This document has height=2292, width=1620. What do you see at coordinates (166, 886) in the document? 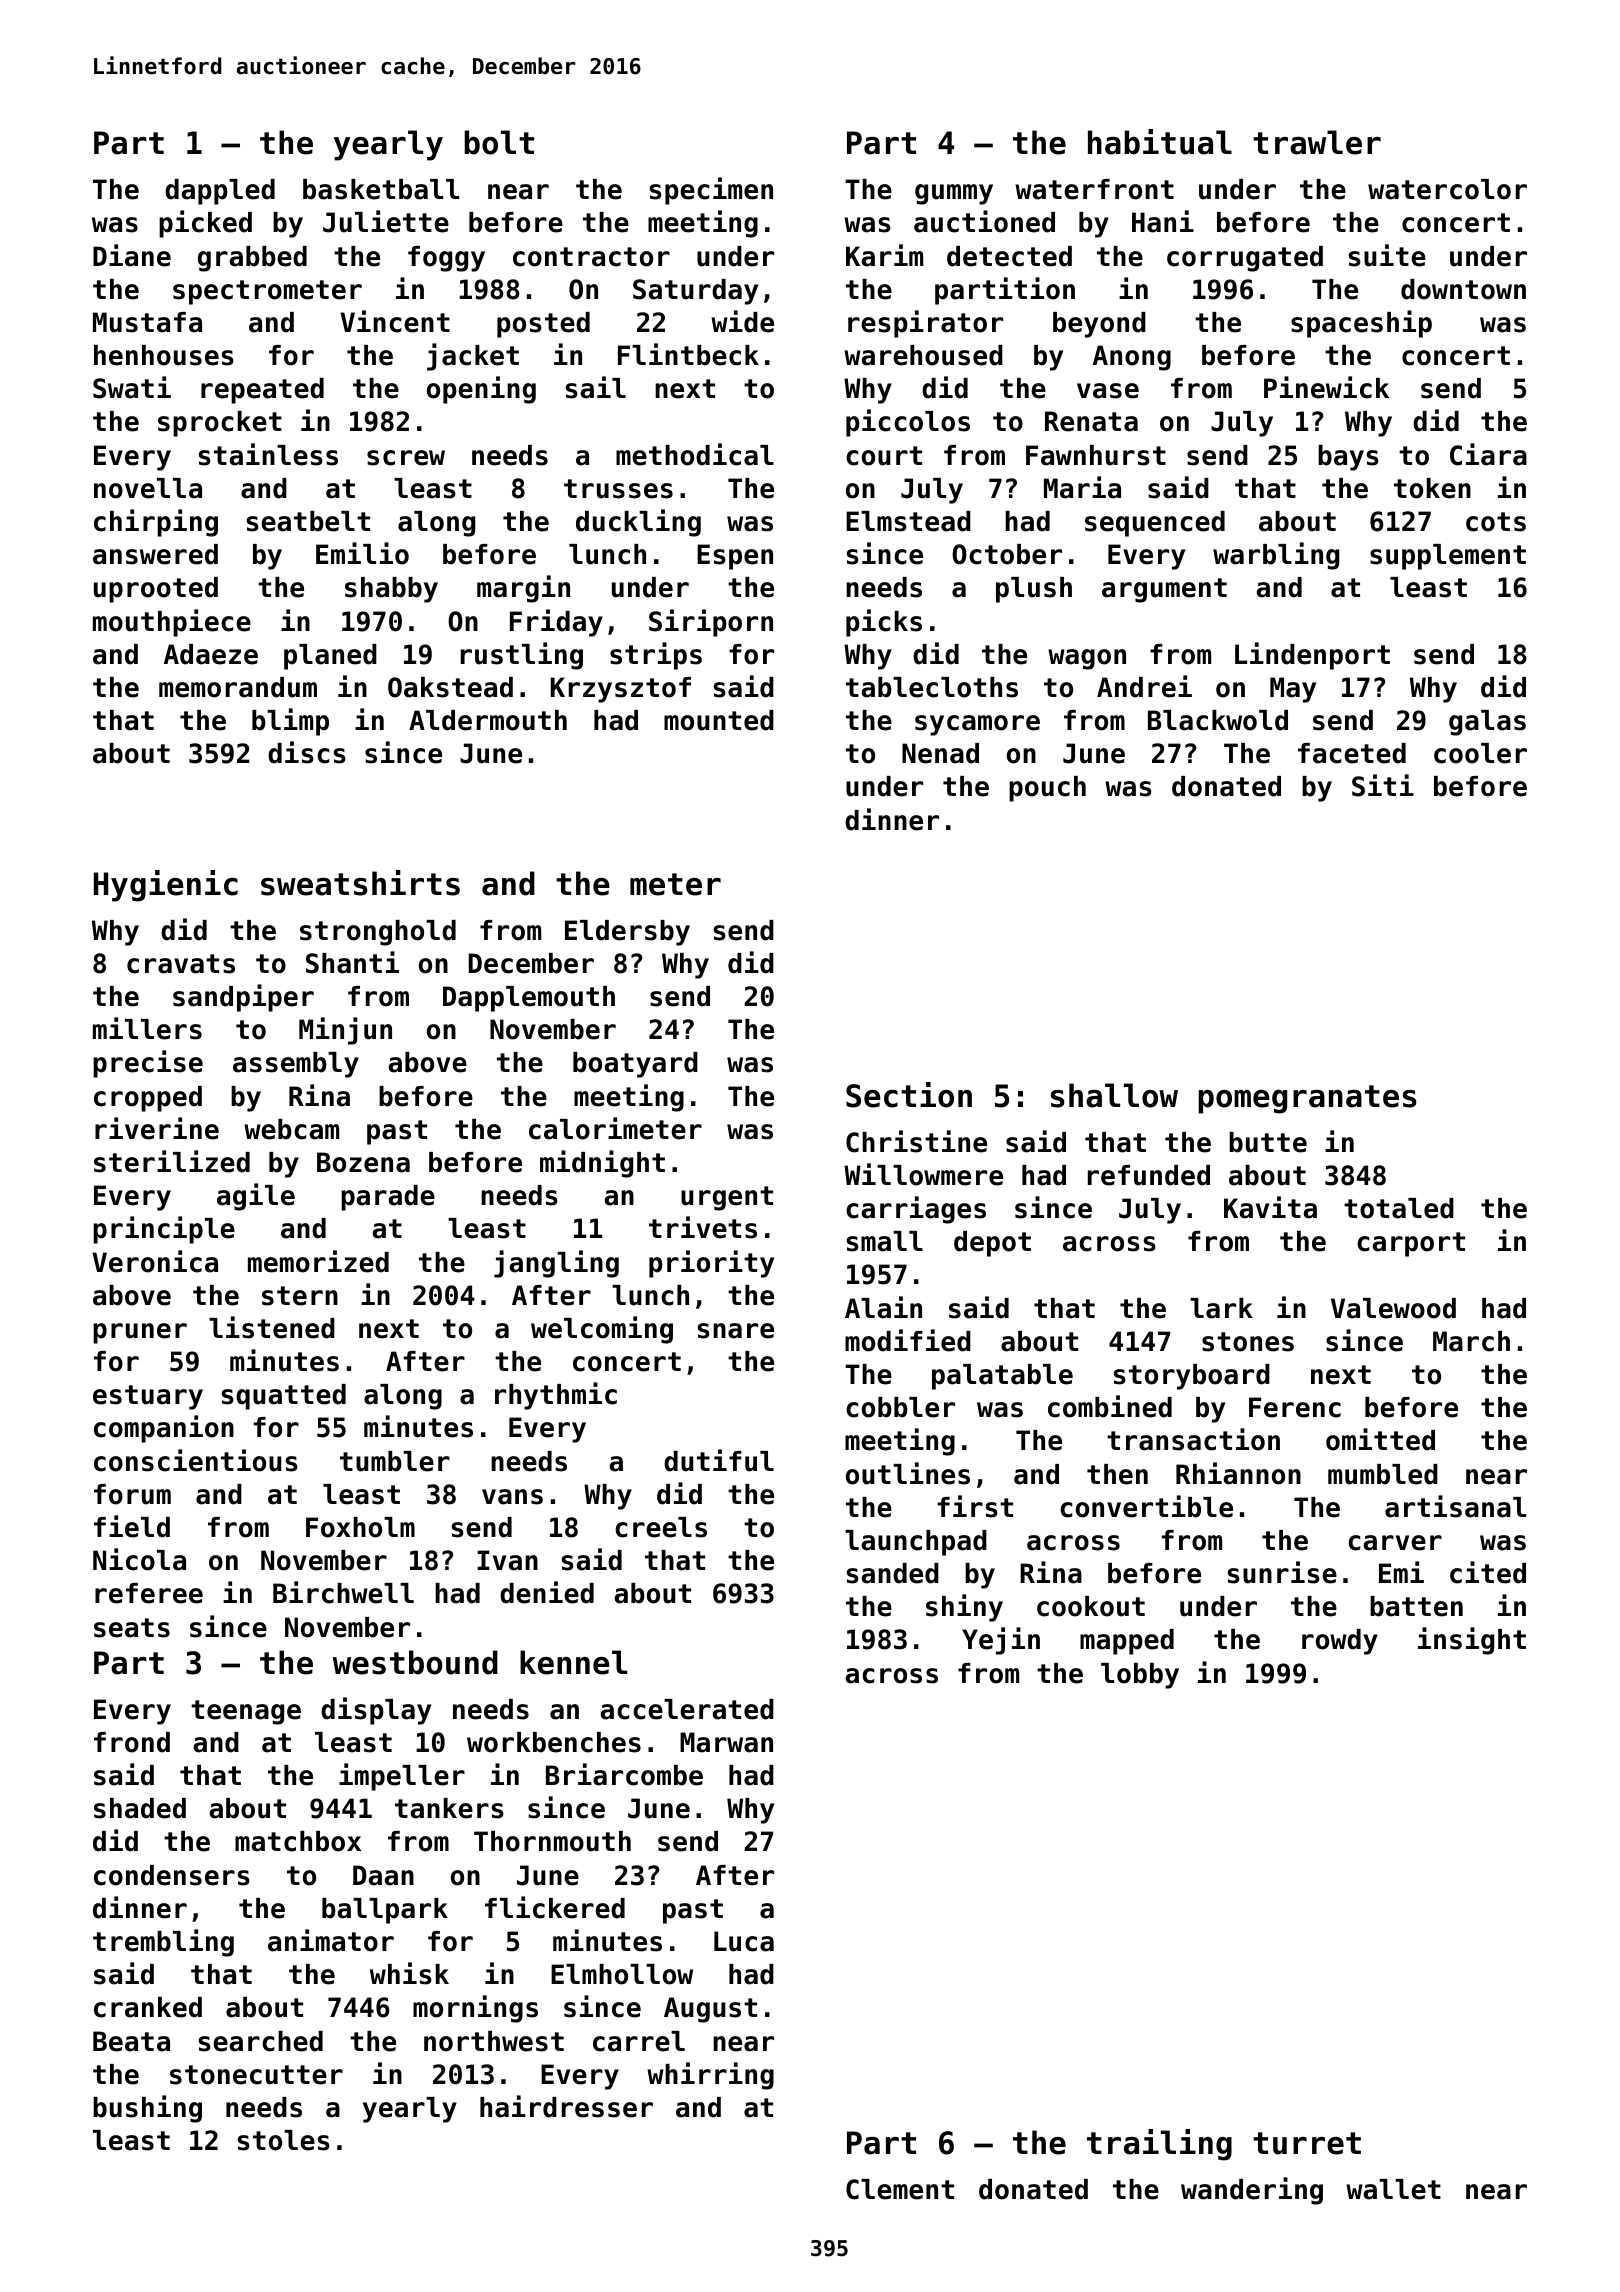
I see `Hygienic` at bounding box center [166, 886].
